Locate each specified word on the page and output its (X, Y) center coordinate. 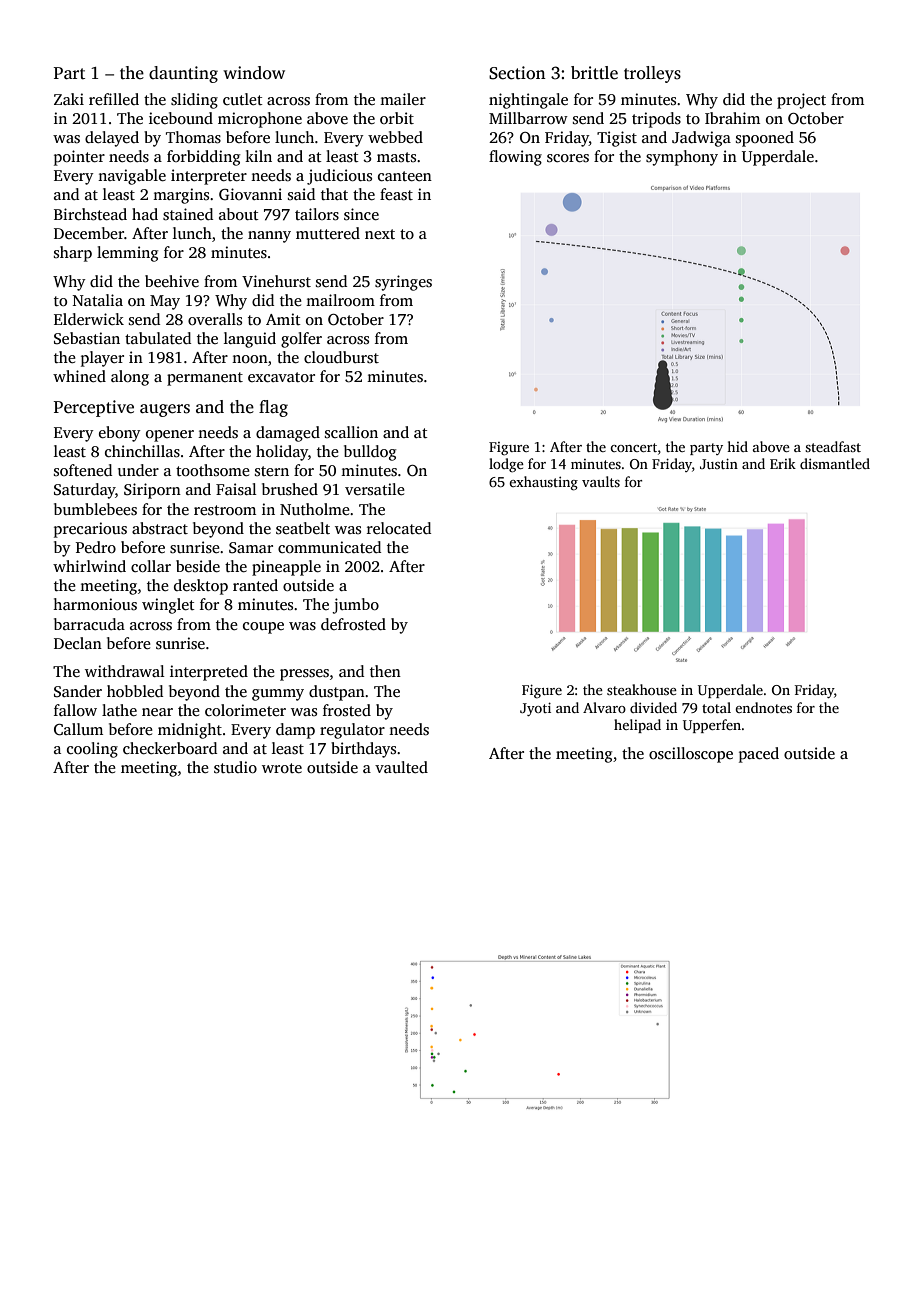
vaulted (401, 767)
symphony (682, 158)
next (380, 234)
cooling (92, 750)
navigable (132, 177)
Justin (719, 463)
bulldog (370, 453)
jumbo (355, 606)
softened (83, 470)
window (254, 73)
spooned (765, 139)
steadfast (833, 446)
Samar (251, 548)
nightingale (528, 101)
